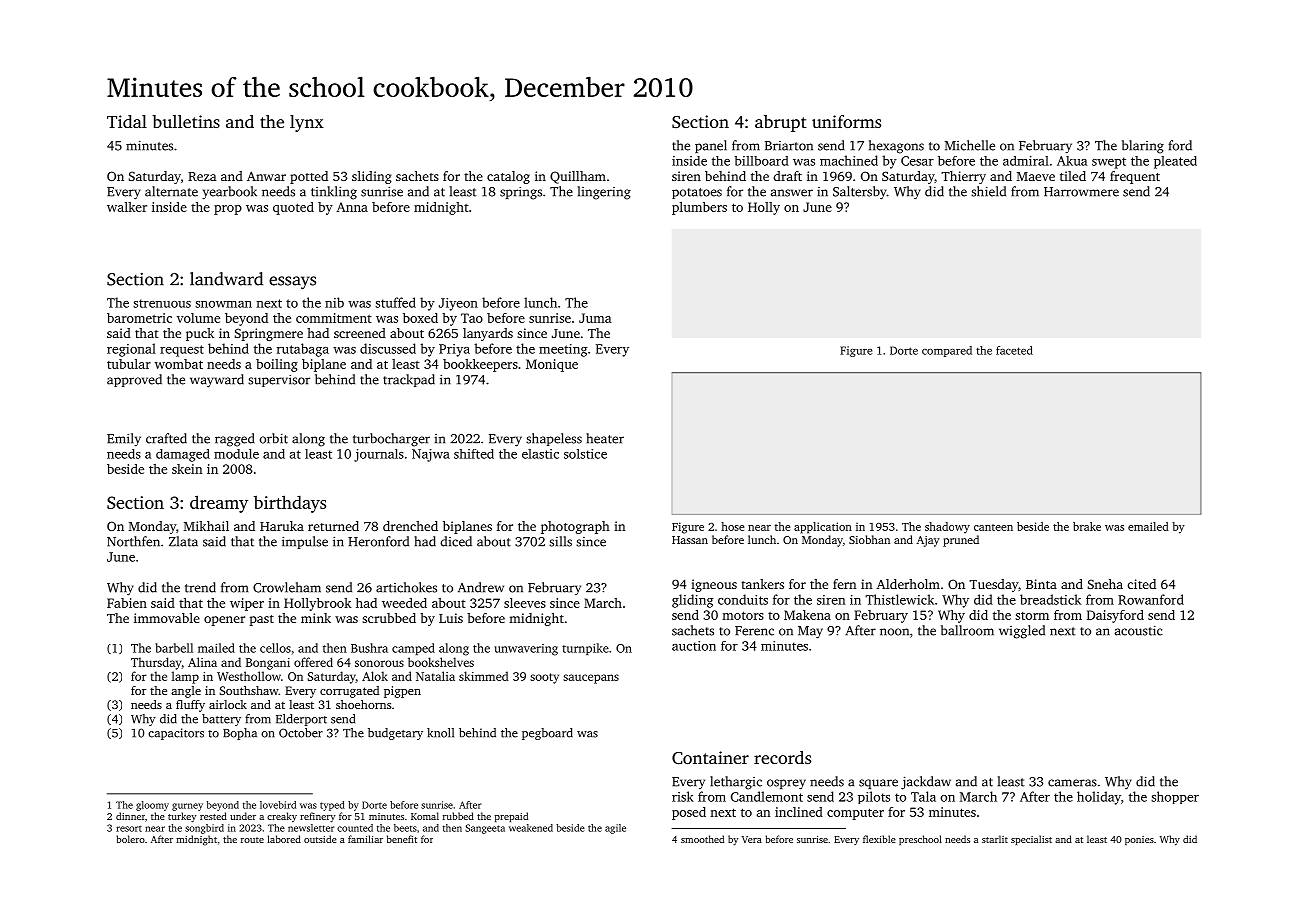  I want to click on blaring, so click(1143, 147).
